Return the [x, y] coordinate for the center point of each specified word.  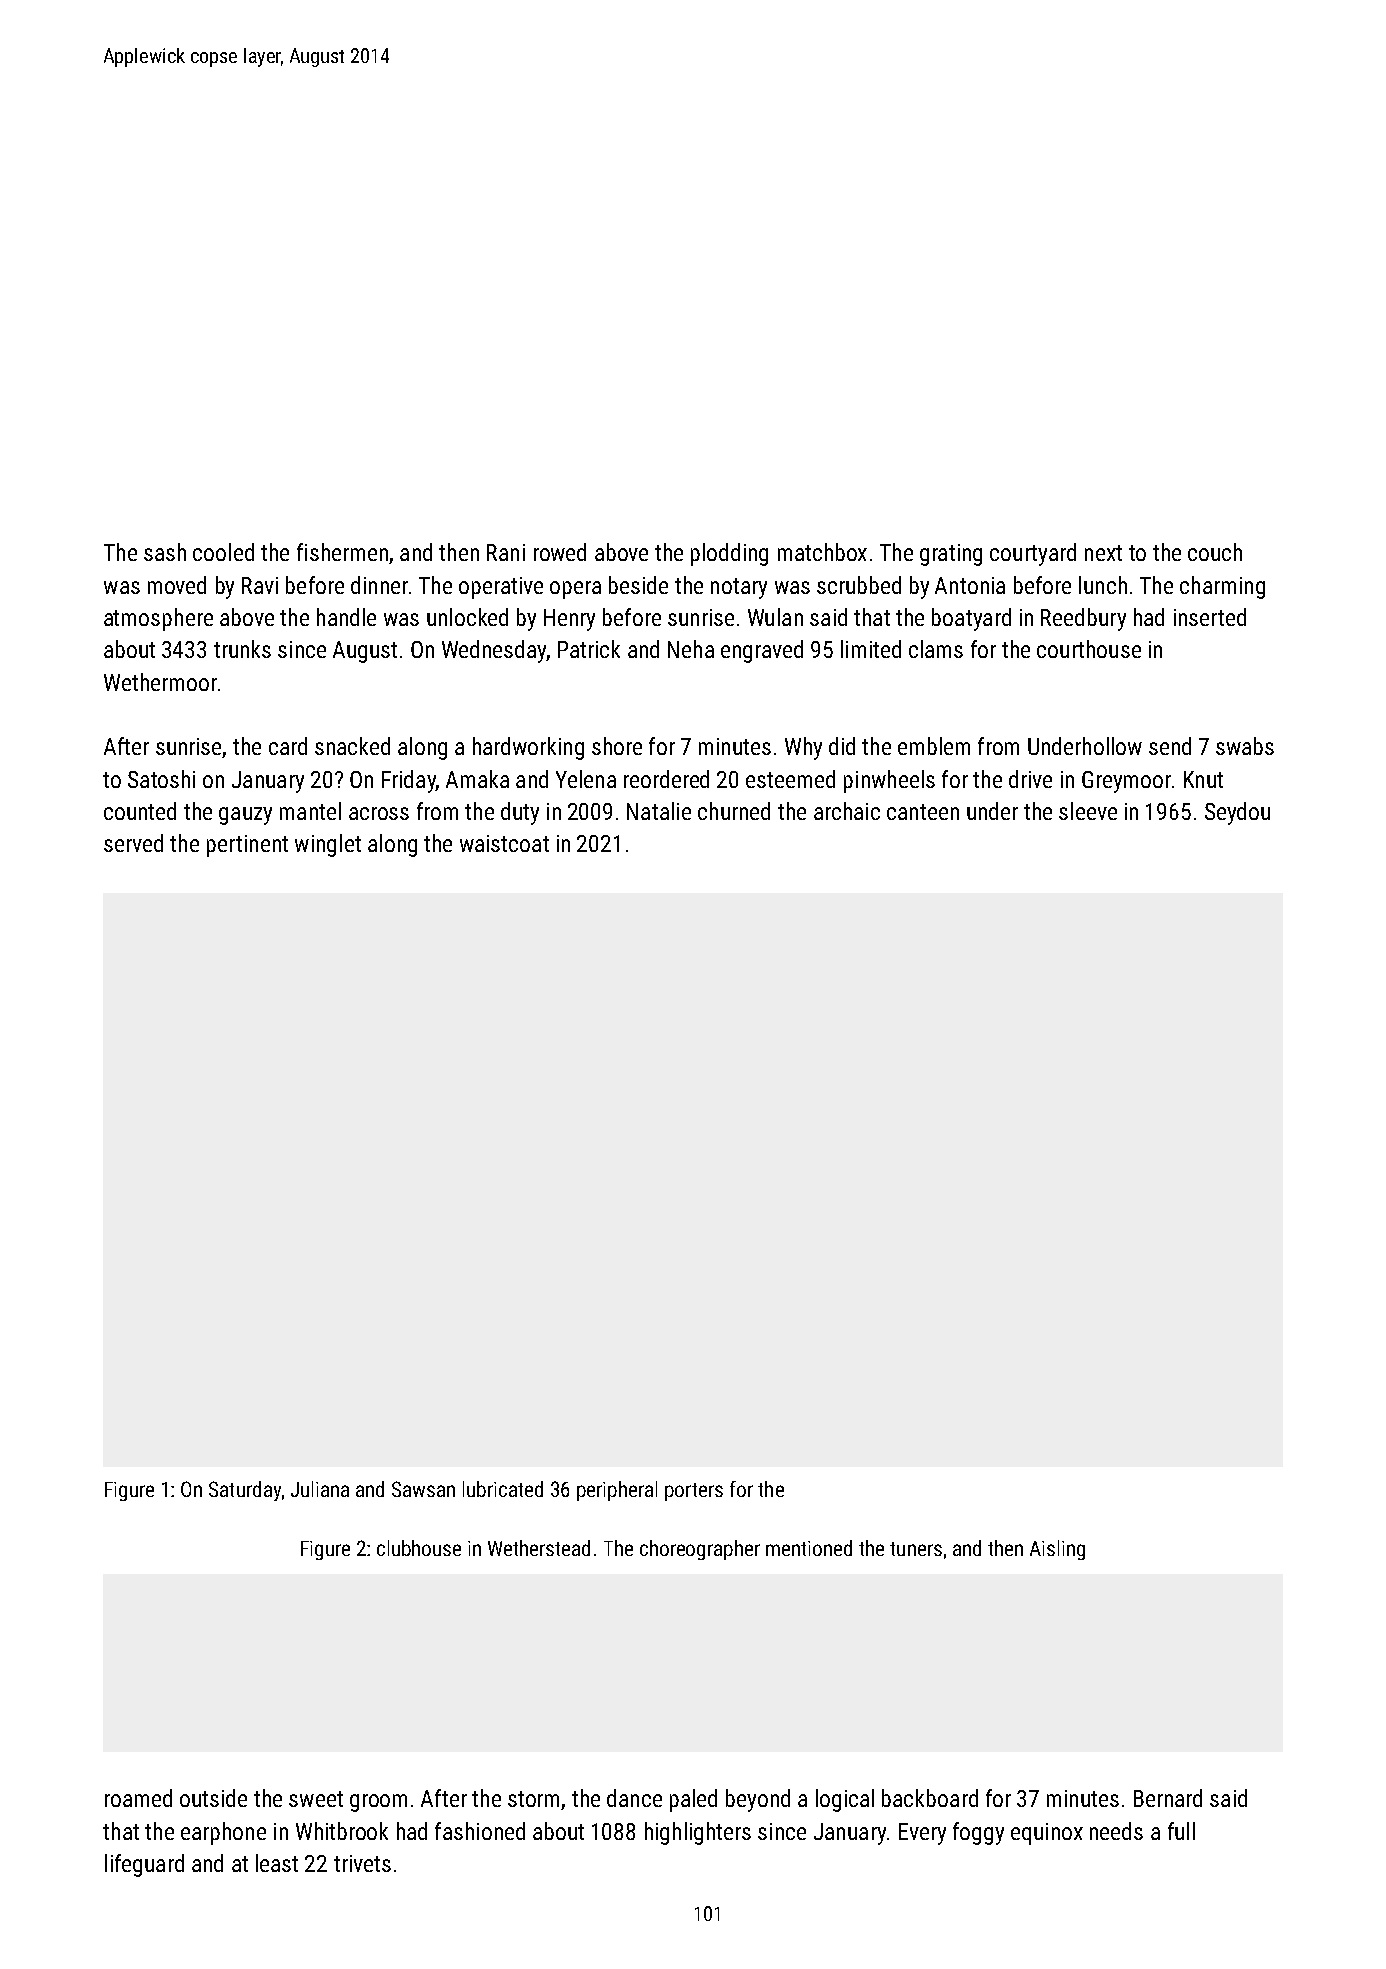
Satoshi [161, 779]
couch [1215, 552]
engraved [762, 651]
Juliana [320, 1489]
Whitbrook [342, 1831]
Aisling [1057, 1550]
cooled [223, 552]
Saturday [245, 1491]
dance [634, 1798]
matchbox [822, 552]
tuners [916, 1549]
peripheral [617, 1491]
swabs [1245, 746]
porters [694, 1492]
